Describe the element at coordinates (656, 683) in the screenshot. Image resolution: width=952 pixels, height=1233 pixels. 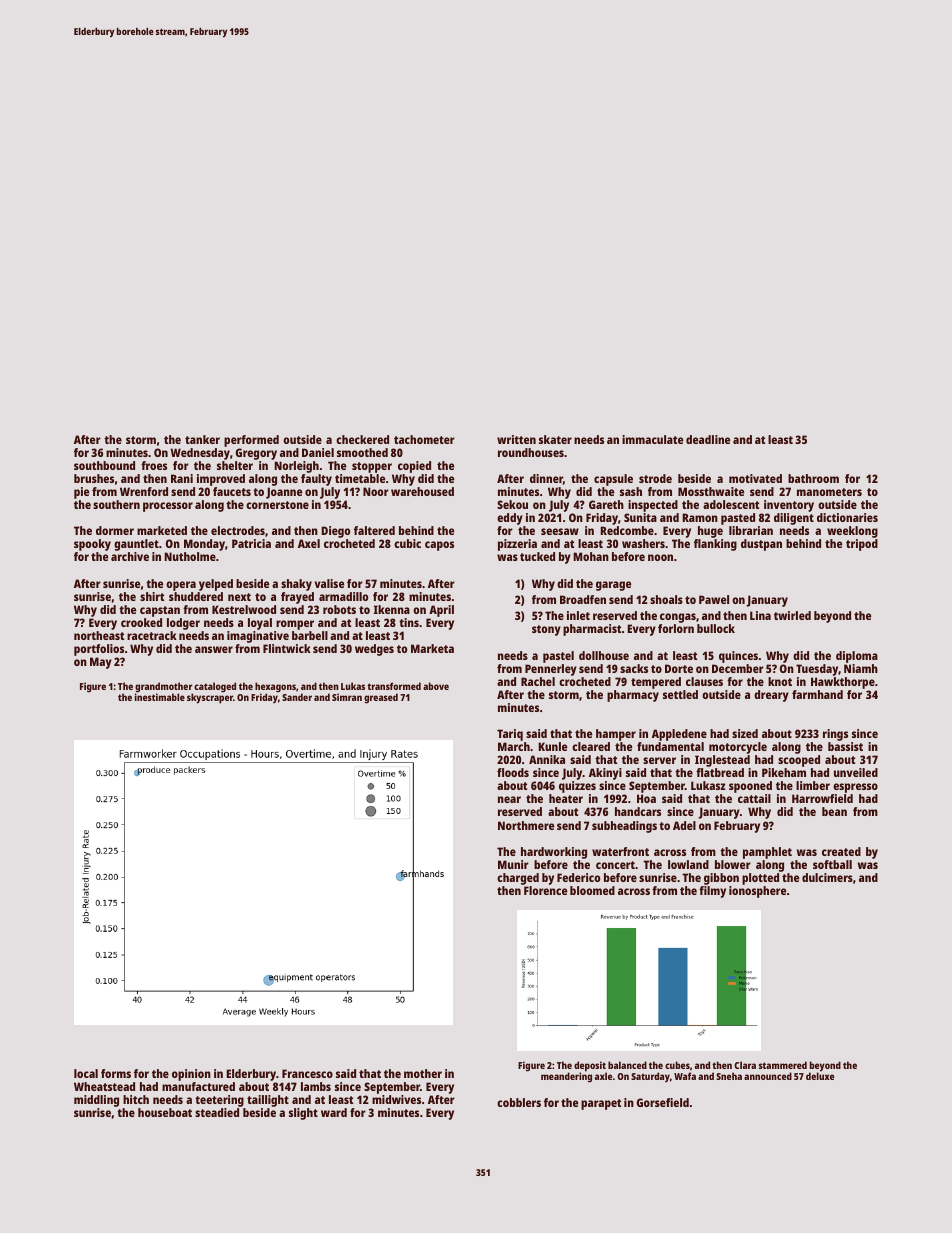
I see `tempered` at that location.
